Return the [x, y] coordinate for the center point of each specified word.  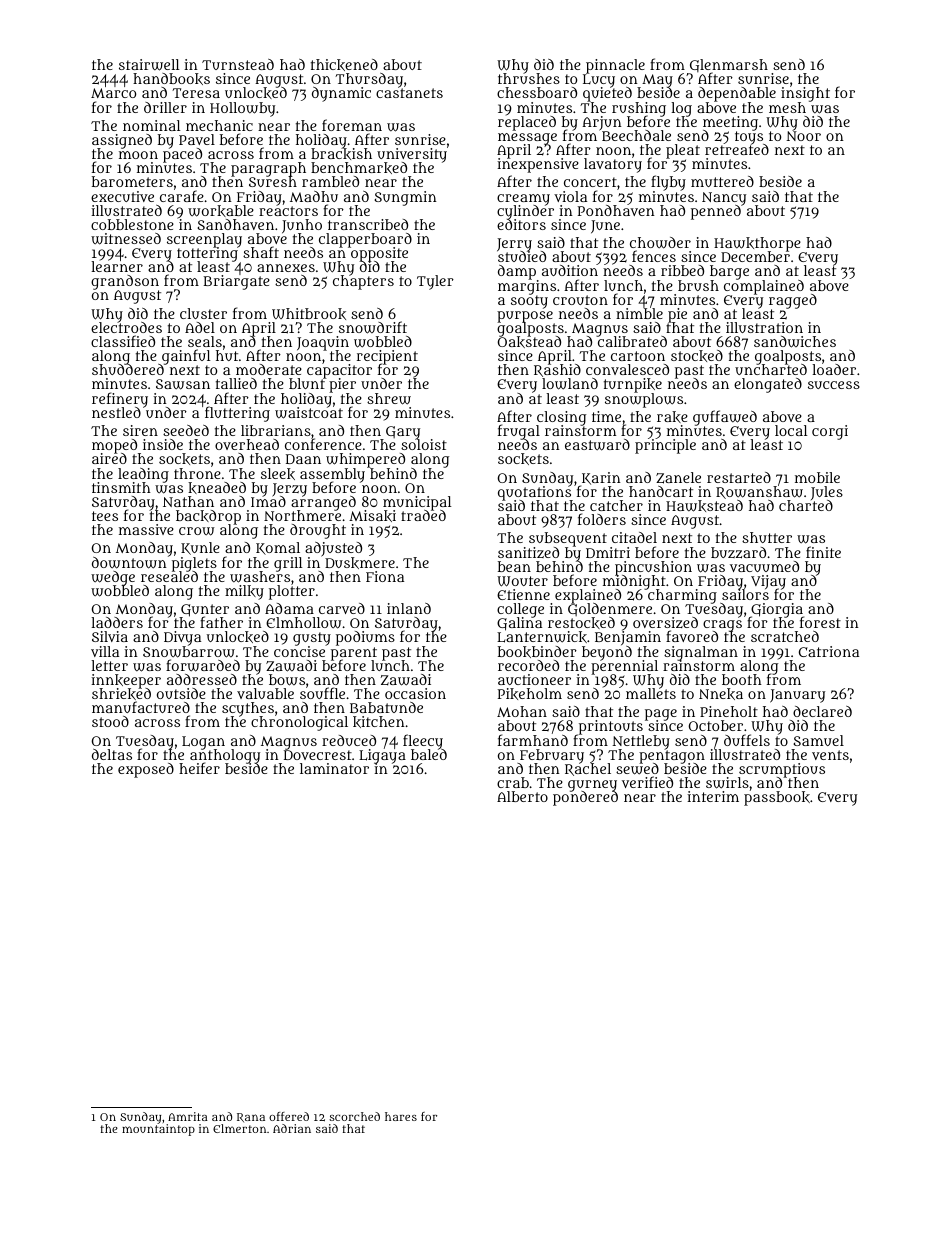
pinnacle [615, 67]
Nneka [721, 694]
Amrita [188, 1116]
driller [165, 107]
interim [713, 796]
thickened [344, 65]
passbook [777, 799]
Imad [268, 501]
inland [409, 608]
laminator [334, 768]
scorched [354, 1116]
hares [401, 1116]
